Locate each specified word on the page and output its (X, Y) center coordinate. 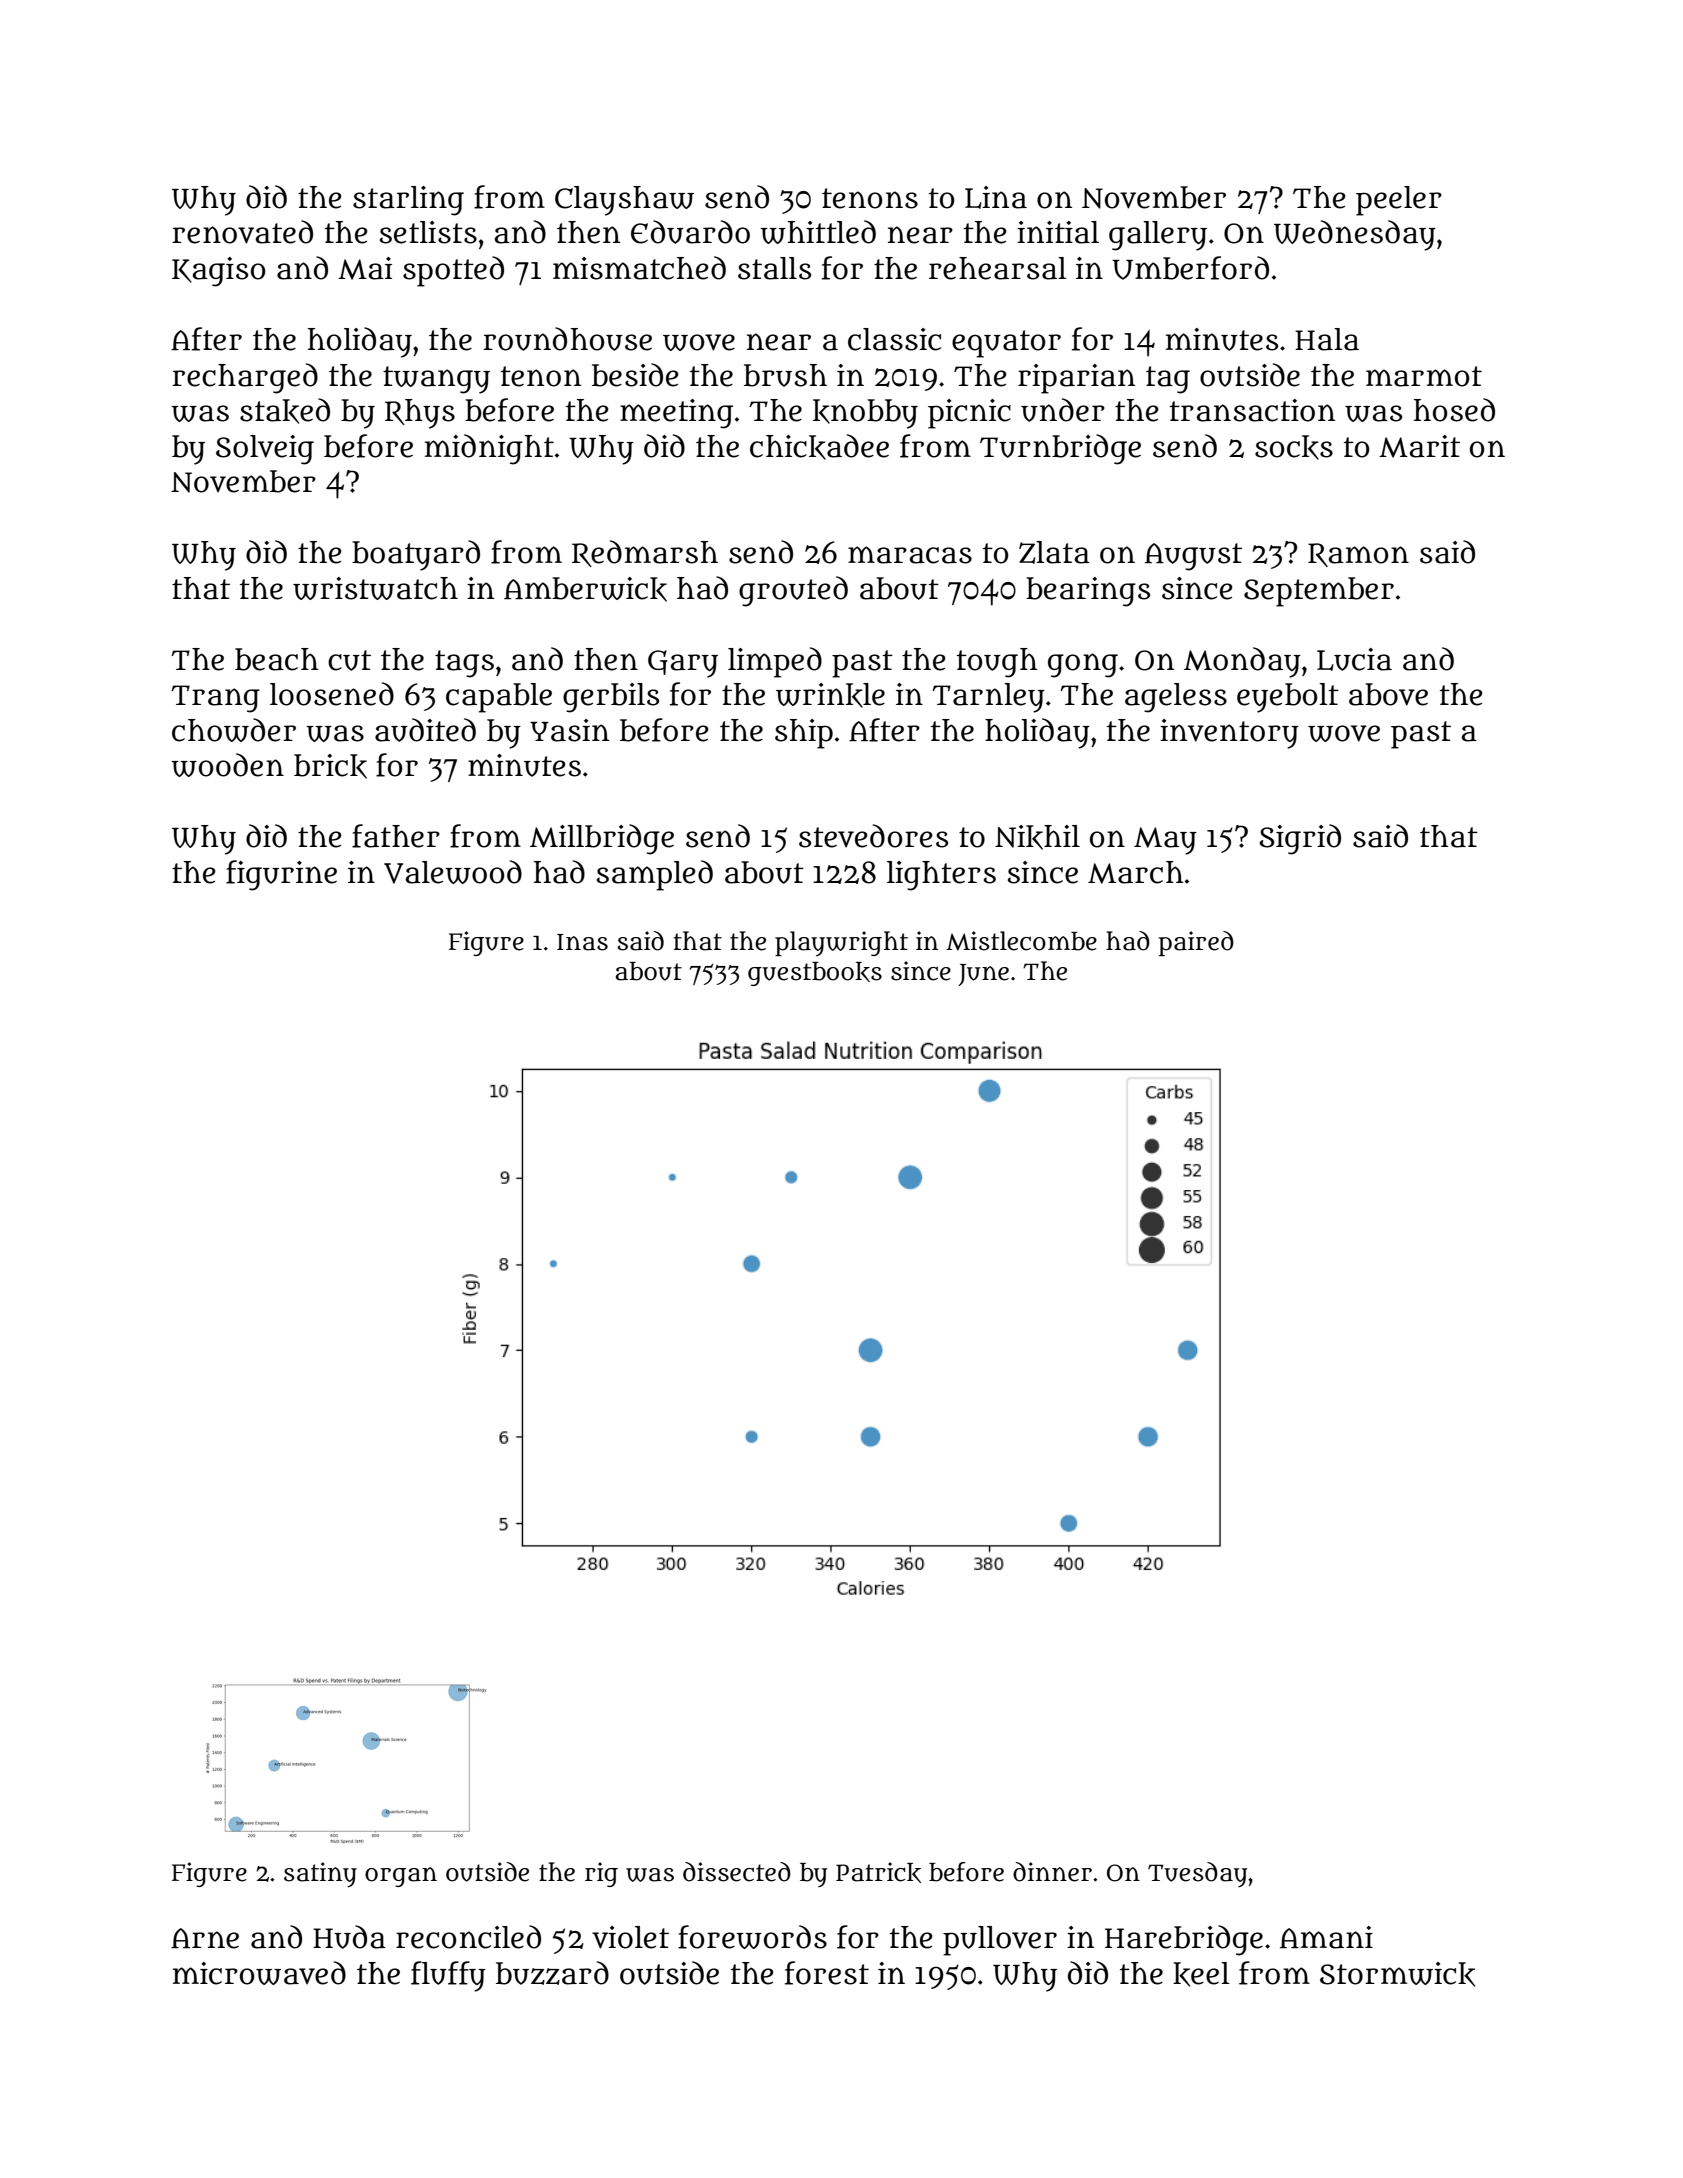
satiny (320, 1874)
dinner (1052, 1872)
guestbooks (815, 974)
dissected (737, 1872)
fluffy (448, 1976)
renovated (242, 232)
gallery (1158, 236)
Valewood (453, 872)
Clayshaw (624, 201)
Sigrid (1300, 839)
